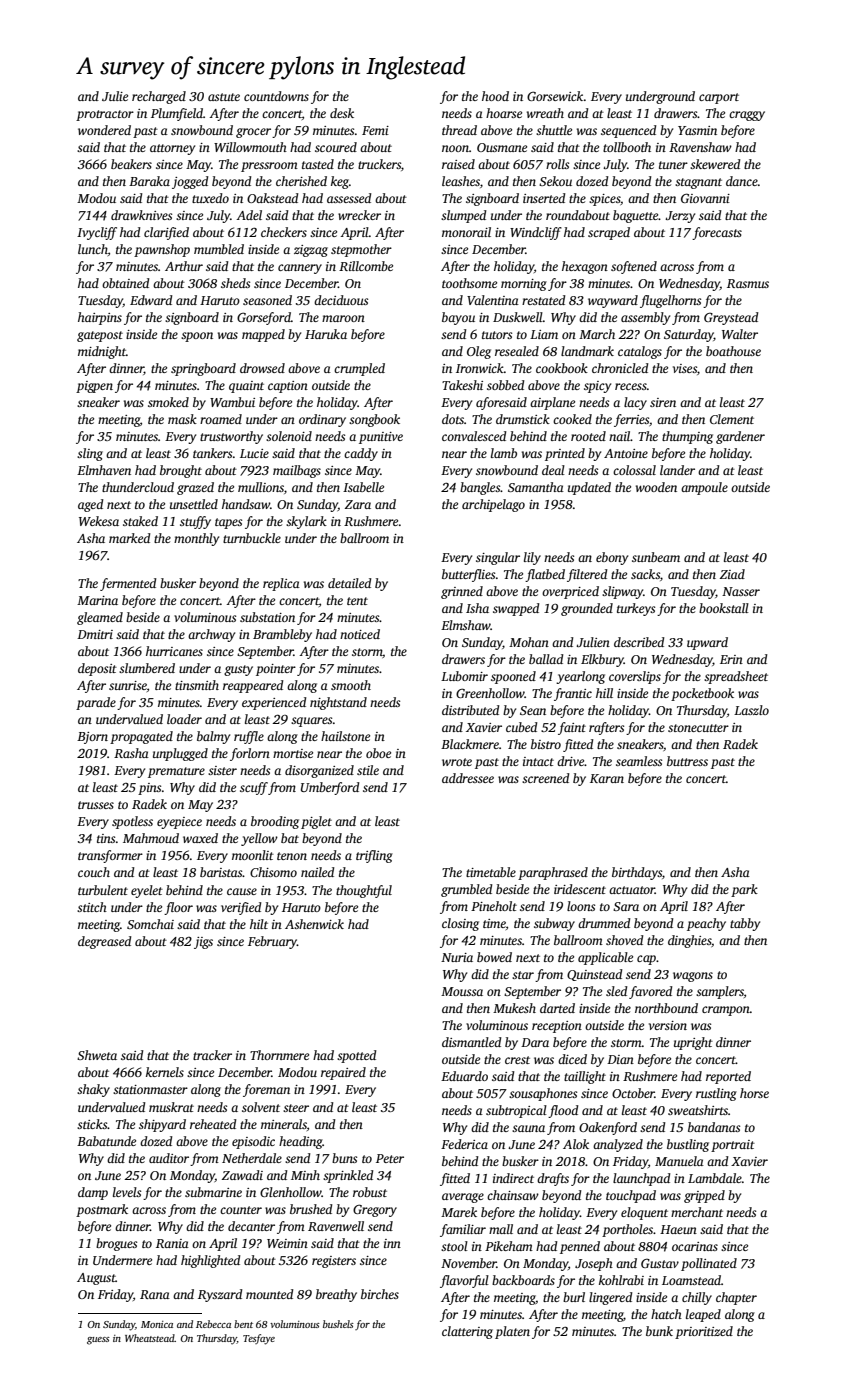 The width and height of the screenshot is (849, 1400). What do you see at coordinates (318, 164) in the screenshot?
I see `tasted` at bounding box center [318, 164].
